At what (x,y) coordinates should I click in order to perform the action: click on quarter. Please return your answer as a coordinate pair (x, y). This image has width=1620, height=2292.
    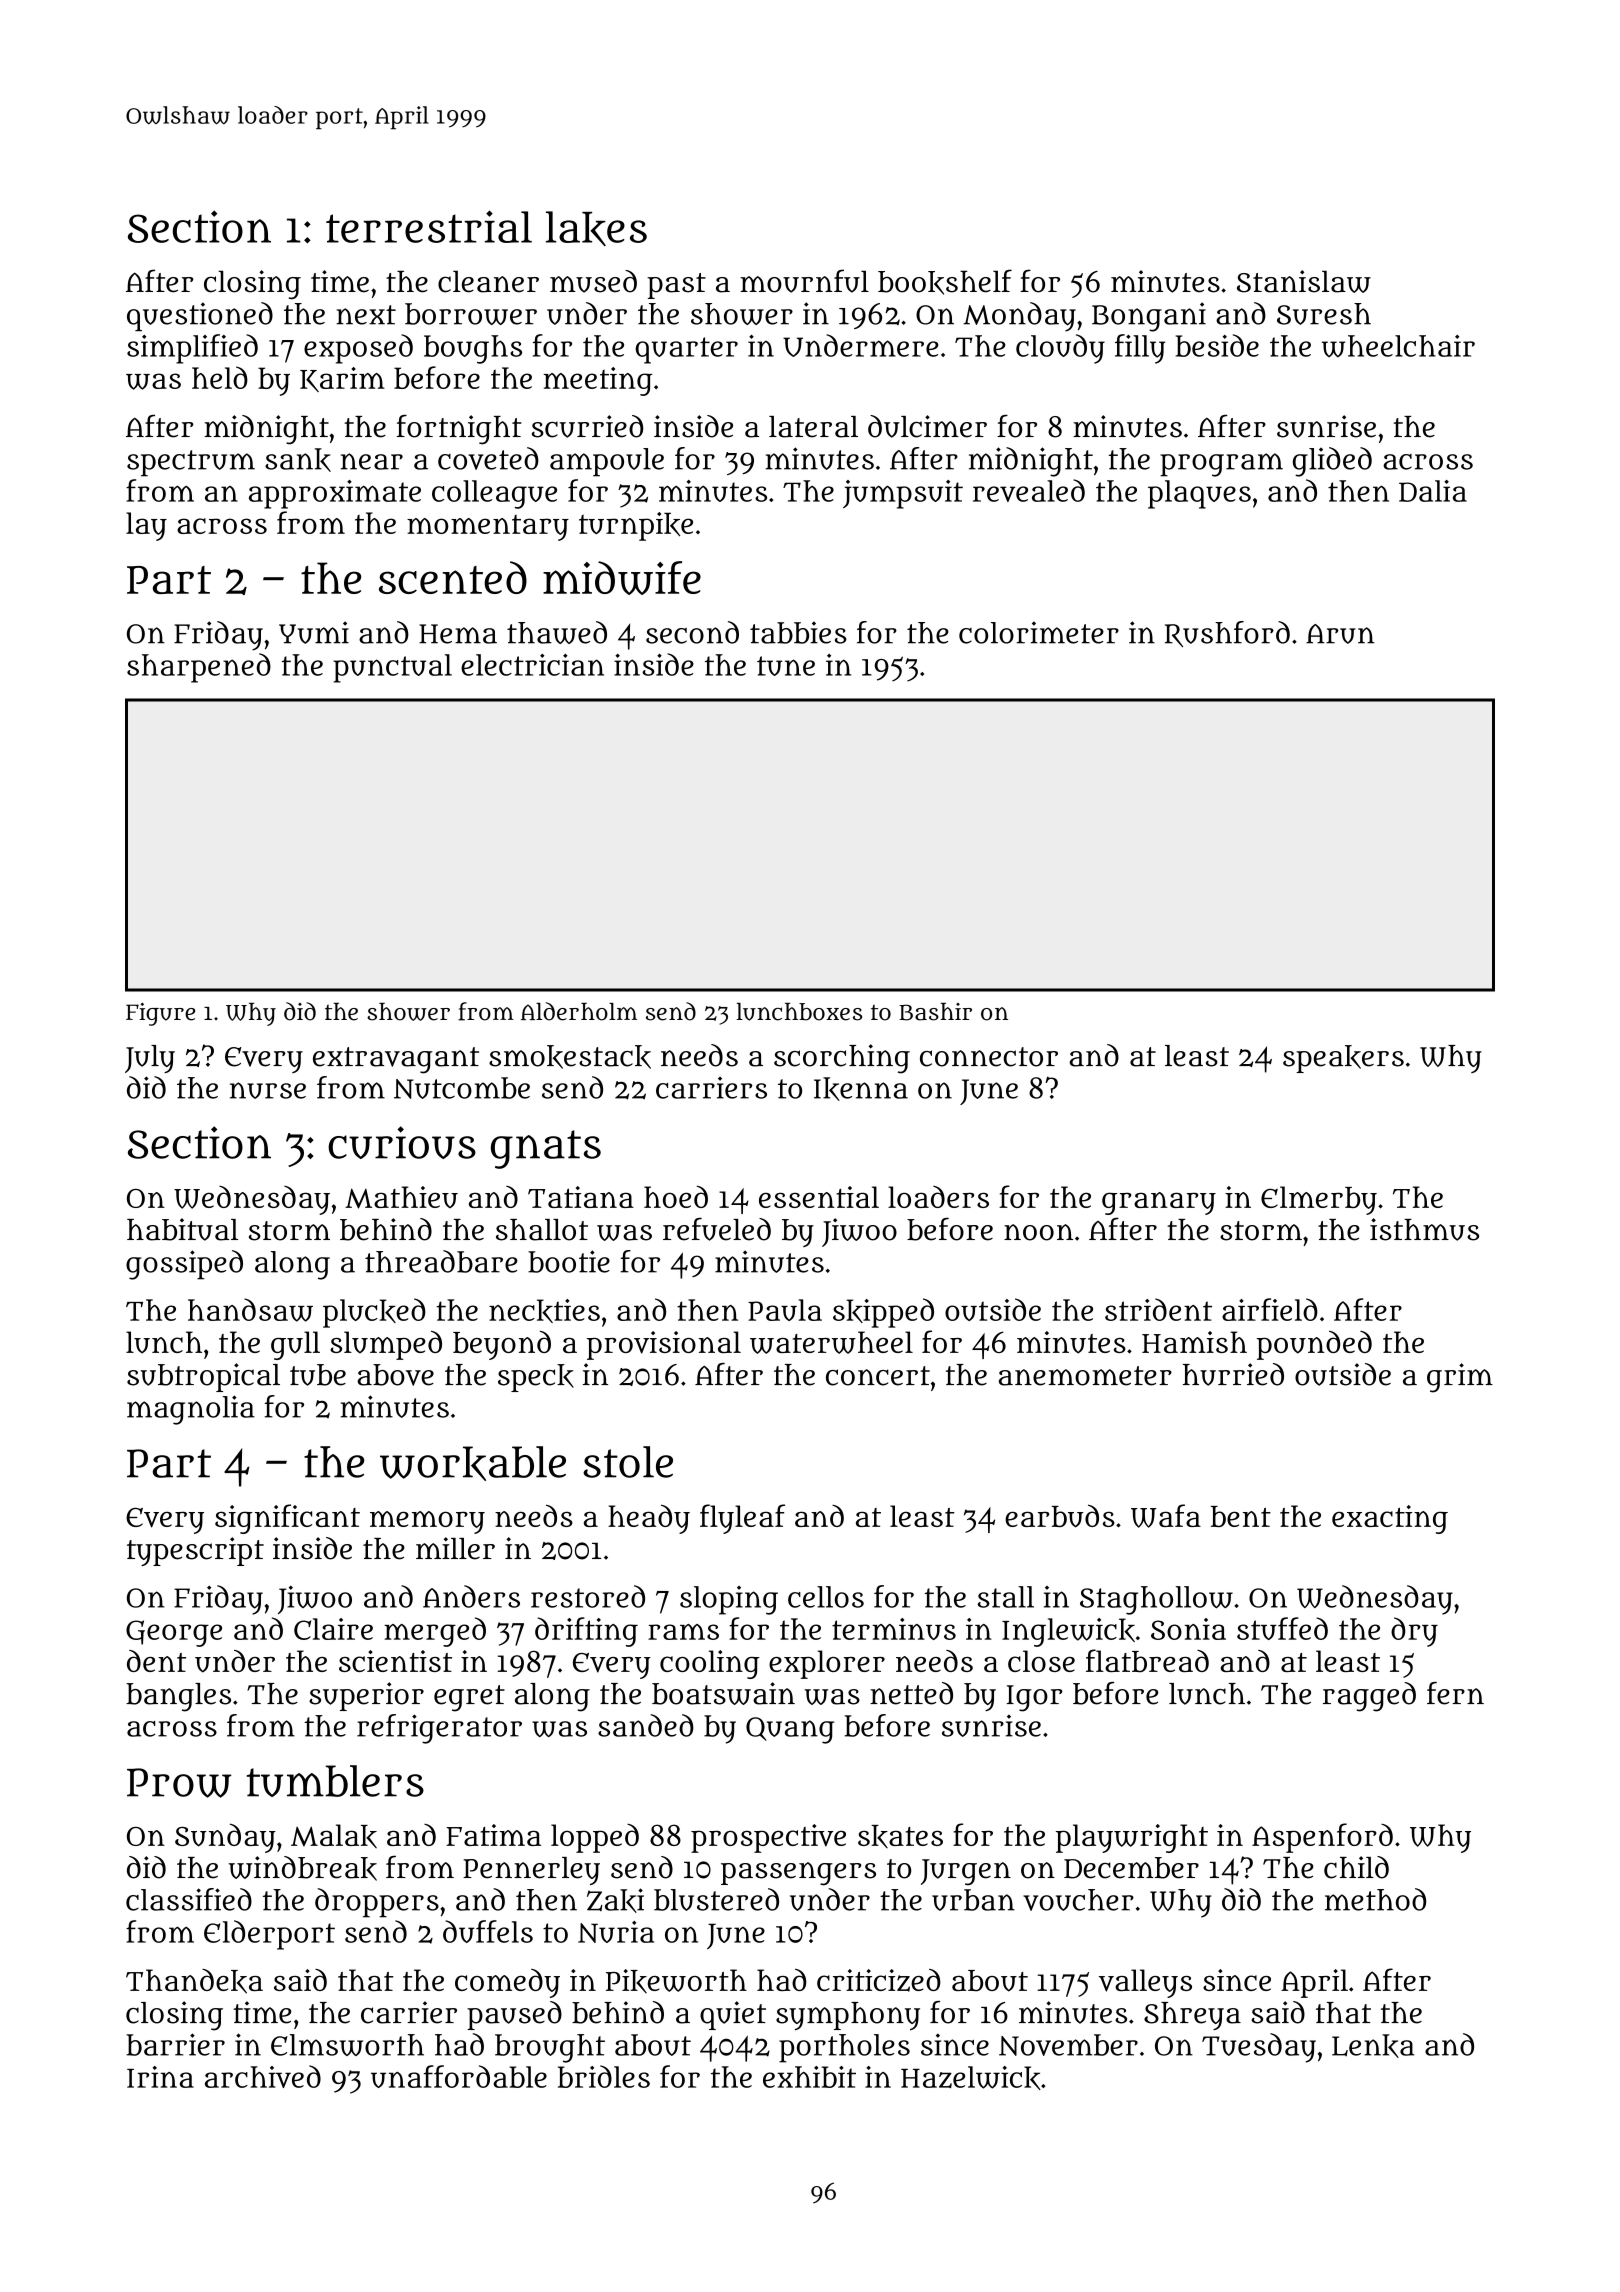
    Looking at the image, I should click on (686, 350).
